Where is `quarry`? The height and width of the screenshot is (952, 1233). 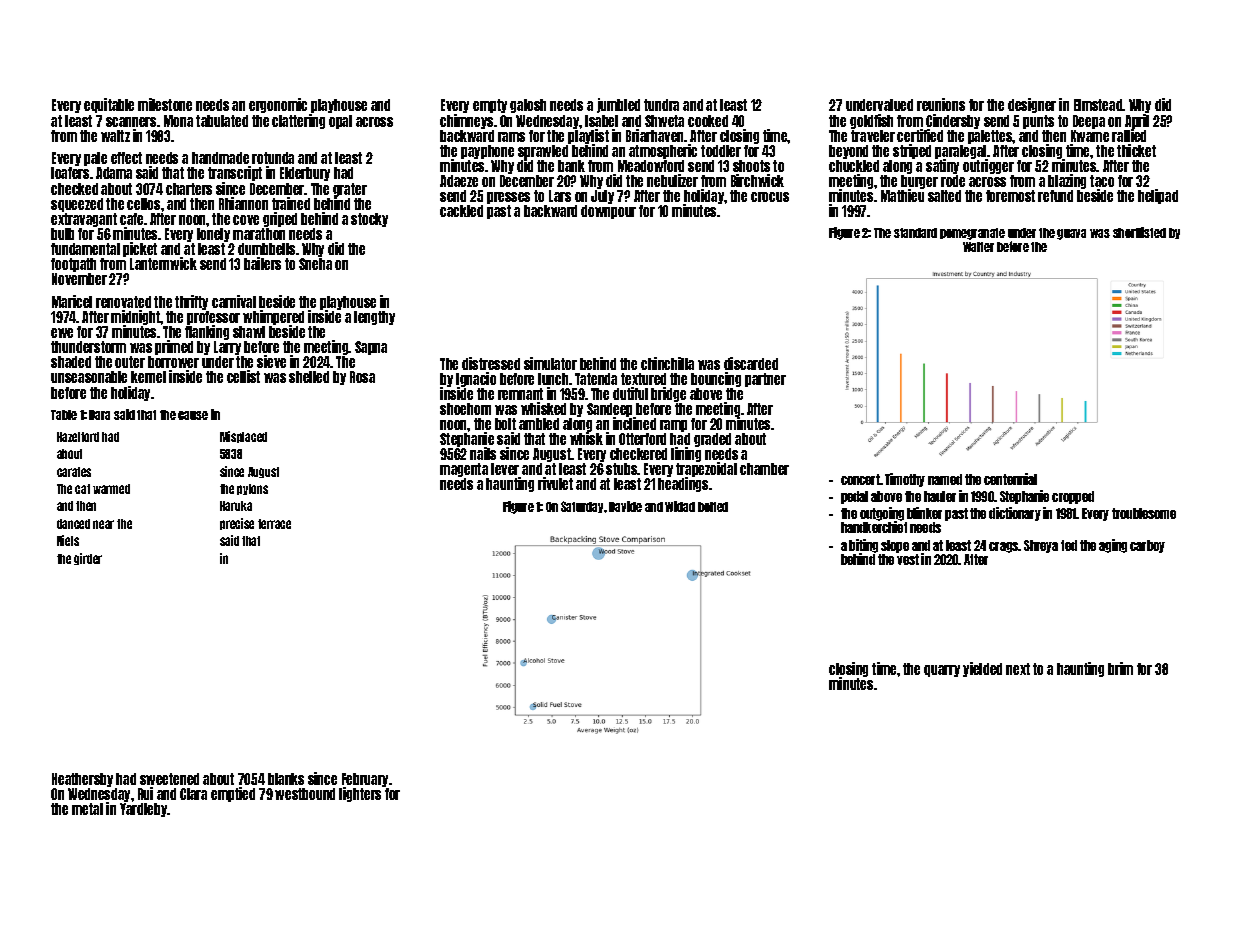 quarry is located at coordinates (942, 671).
